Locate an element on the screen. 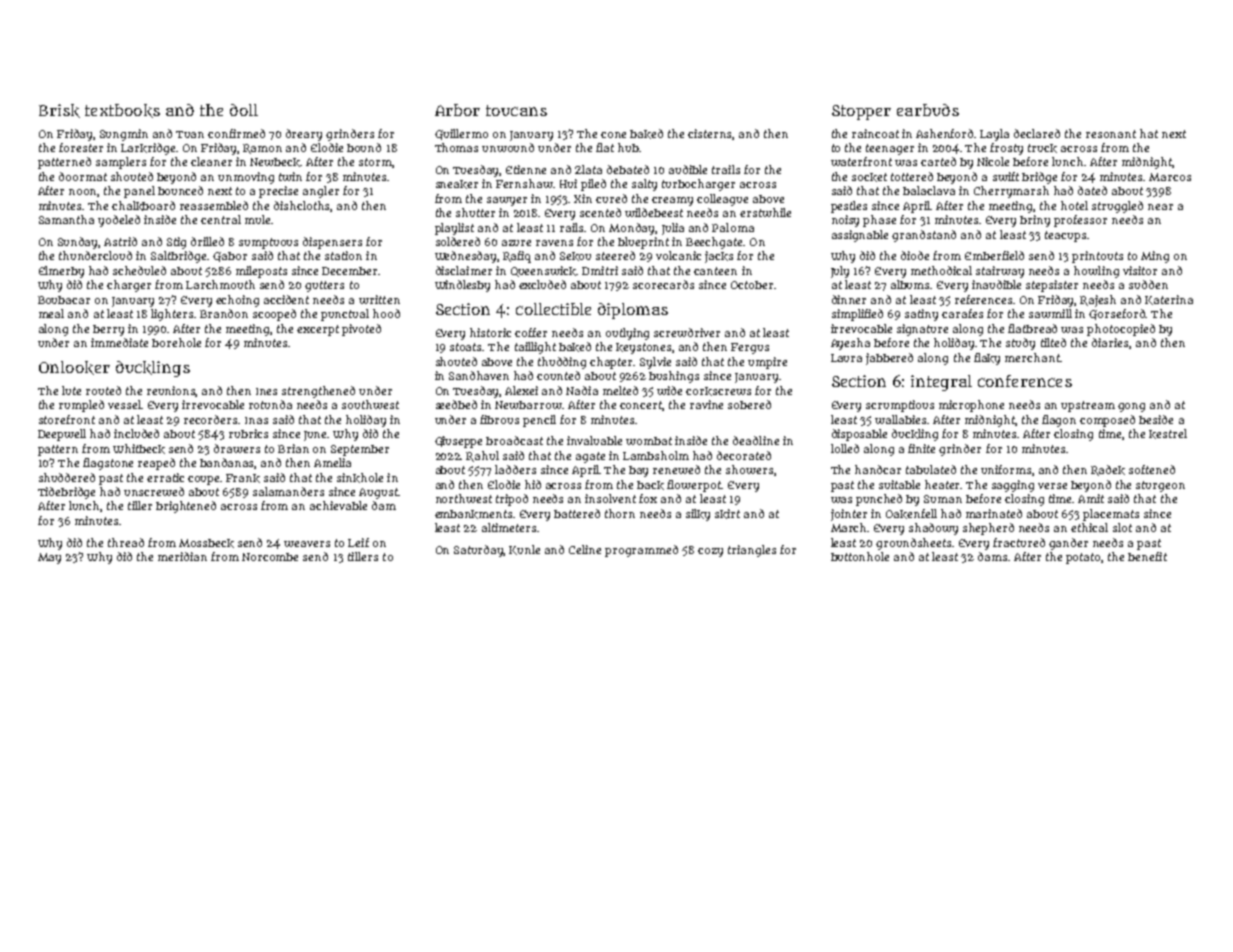 This screenshot has height=952, width=1233. ravine is located at coordinates (706, 404).
